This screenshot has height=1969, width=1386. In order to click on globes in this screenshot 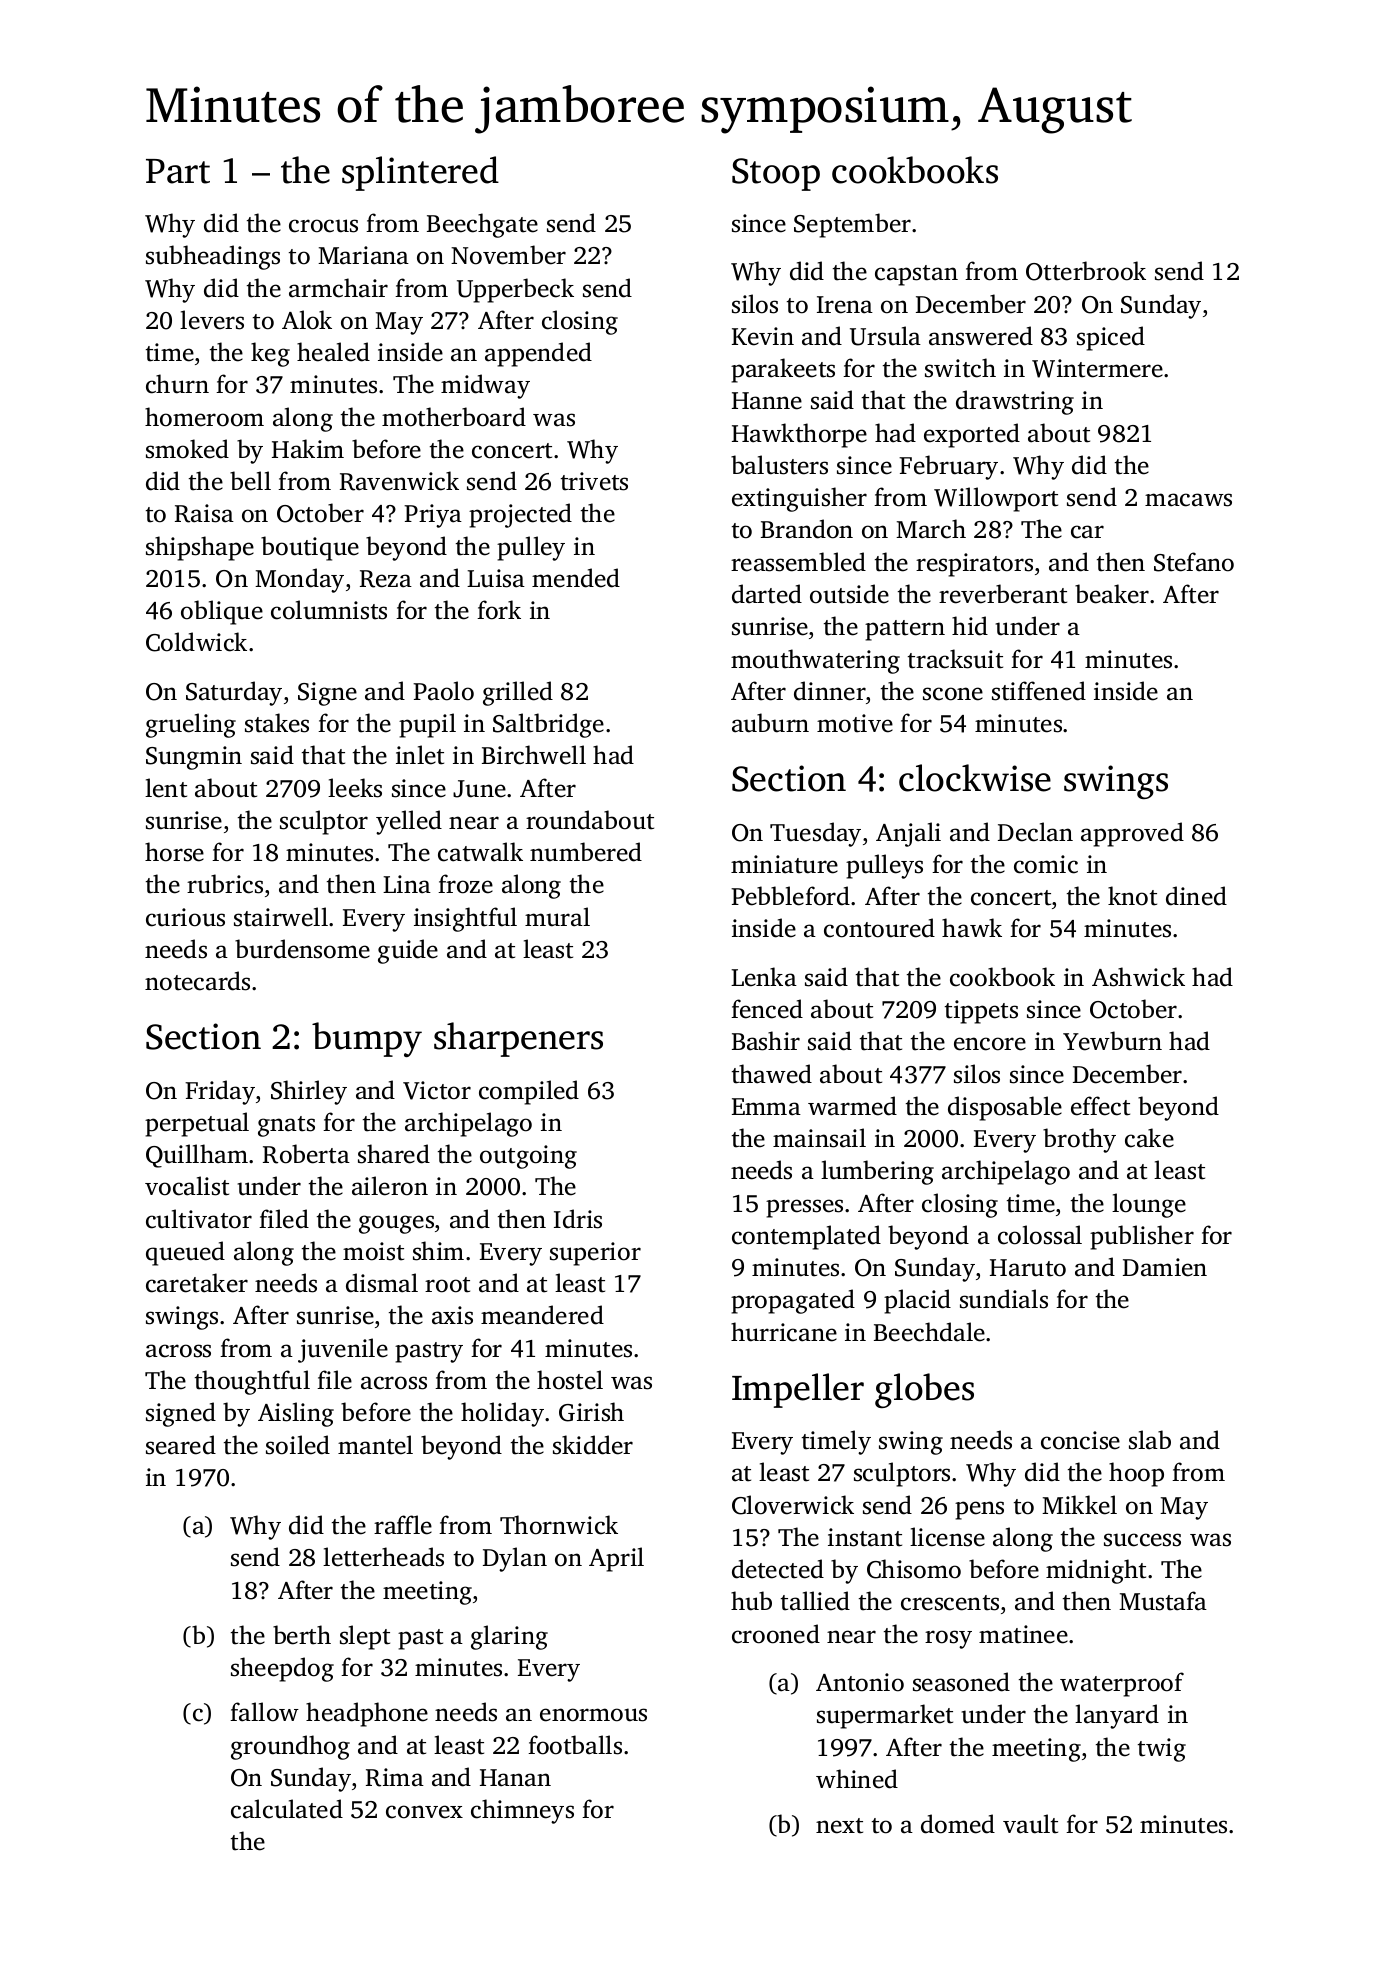, I will do `click(924, 1390)`.
